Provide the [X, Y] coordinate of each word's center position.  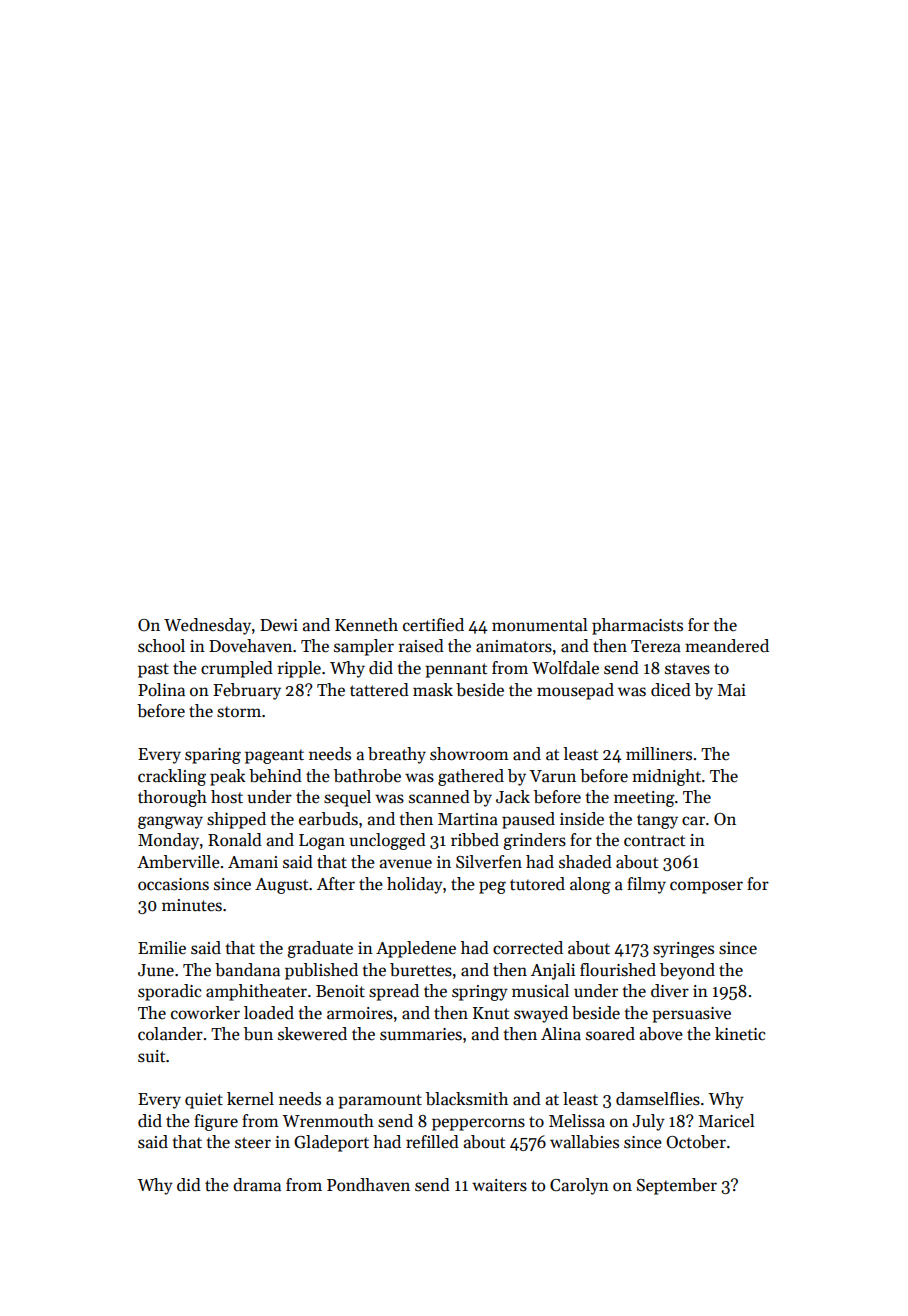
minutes [192, 905]
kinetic [740, 1034]
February [247, 691]
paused [528, 820]
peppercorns [478, 1124]
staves [687, 669]
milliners [659, 754]
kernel [250, 1099]
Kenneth [366, 625]
